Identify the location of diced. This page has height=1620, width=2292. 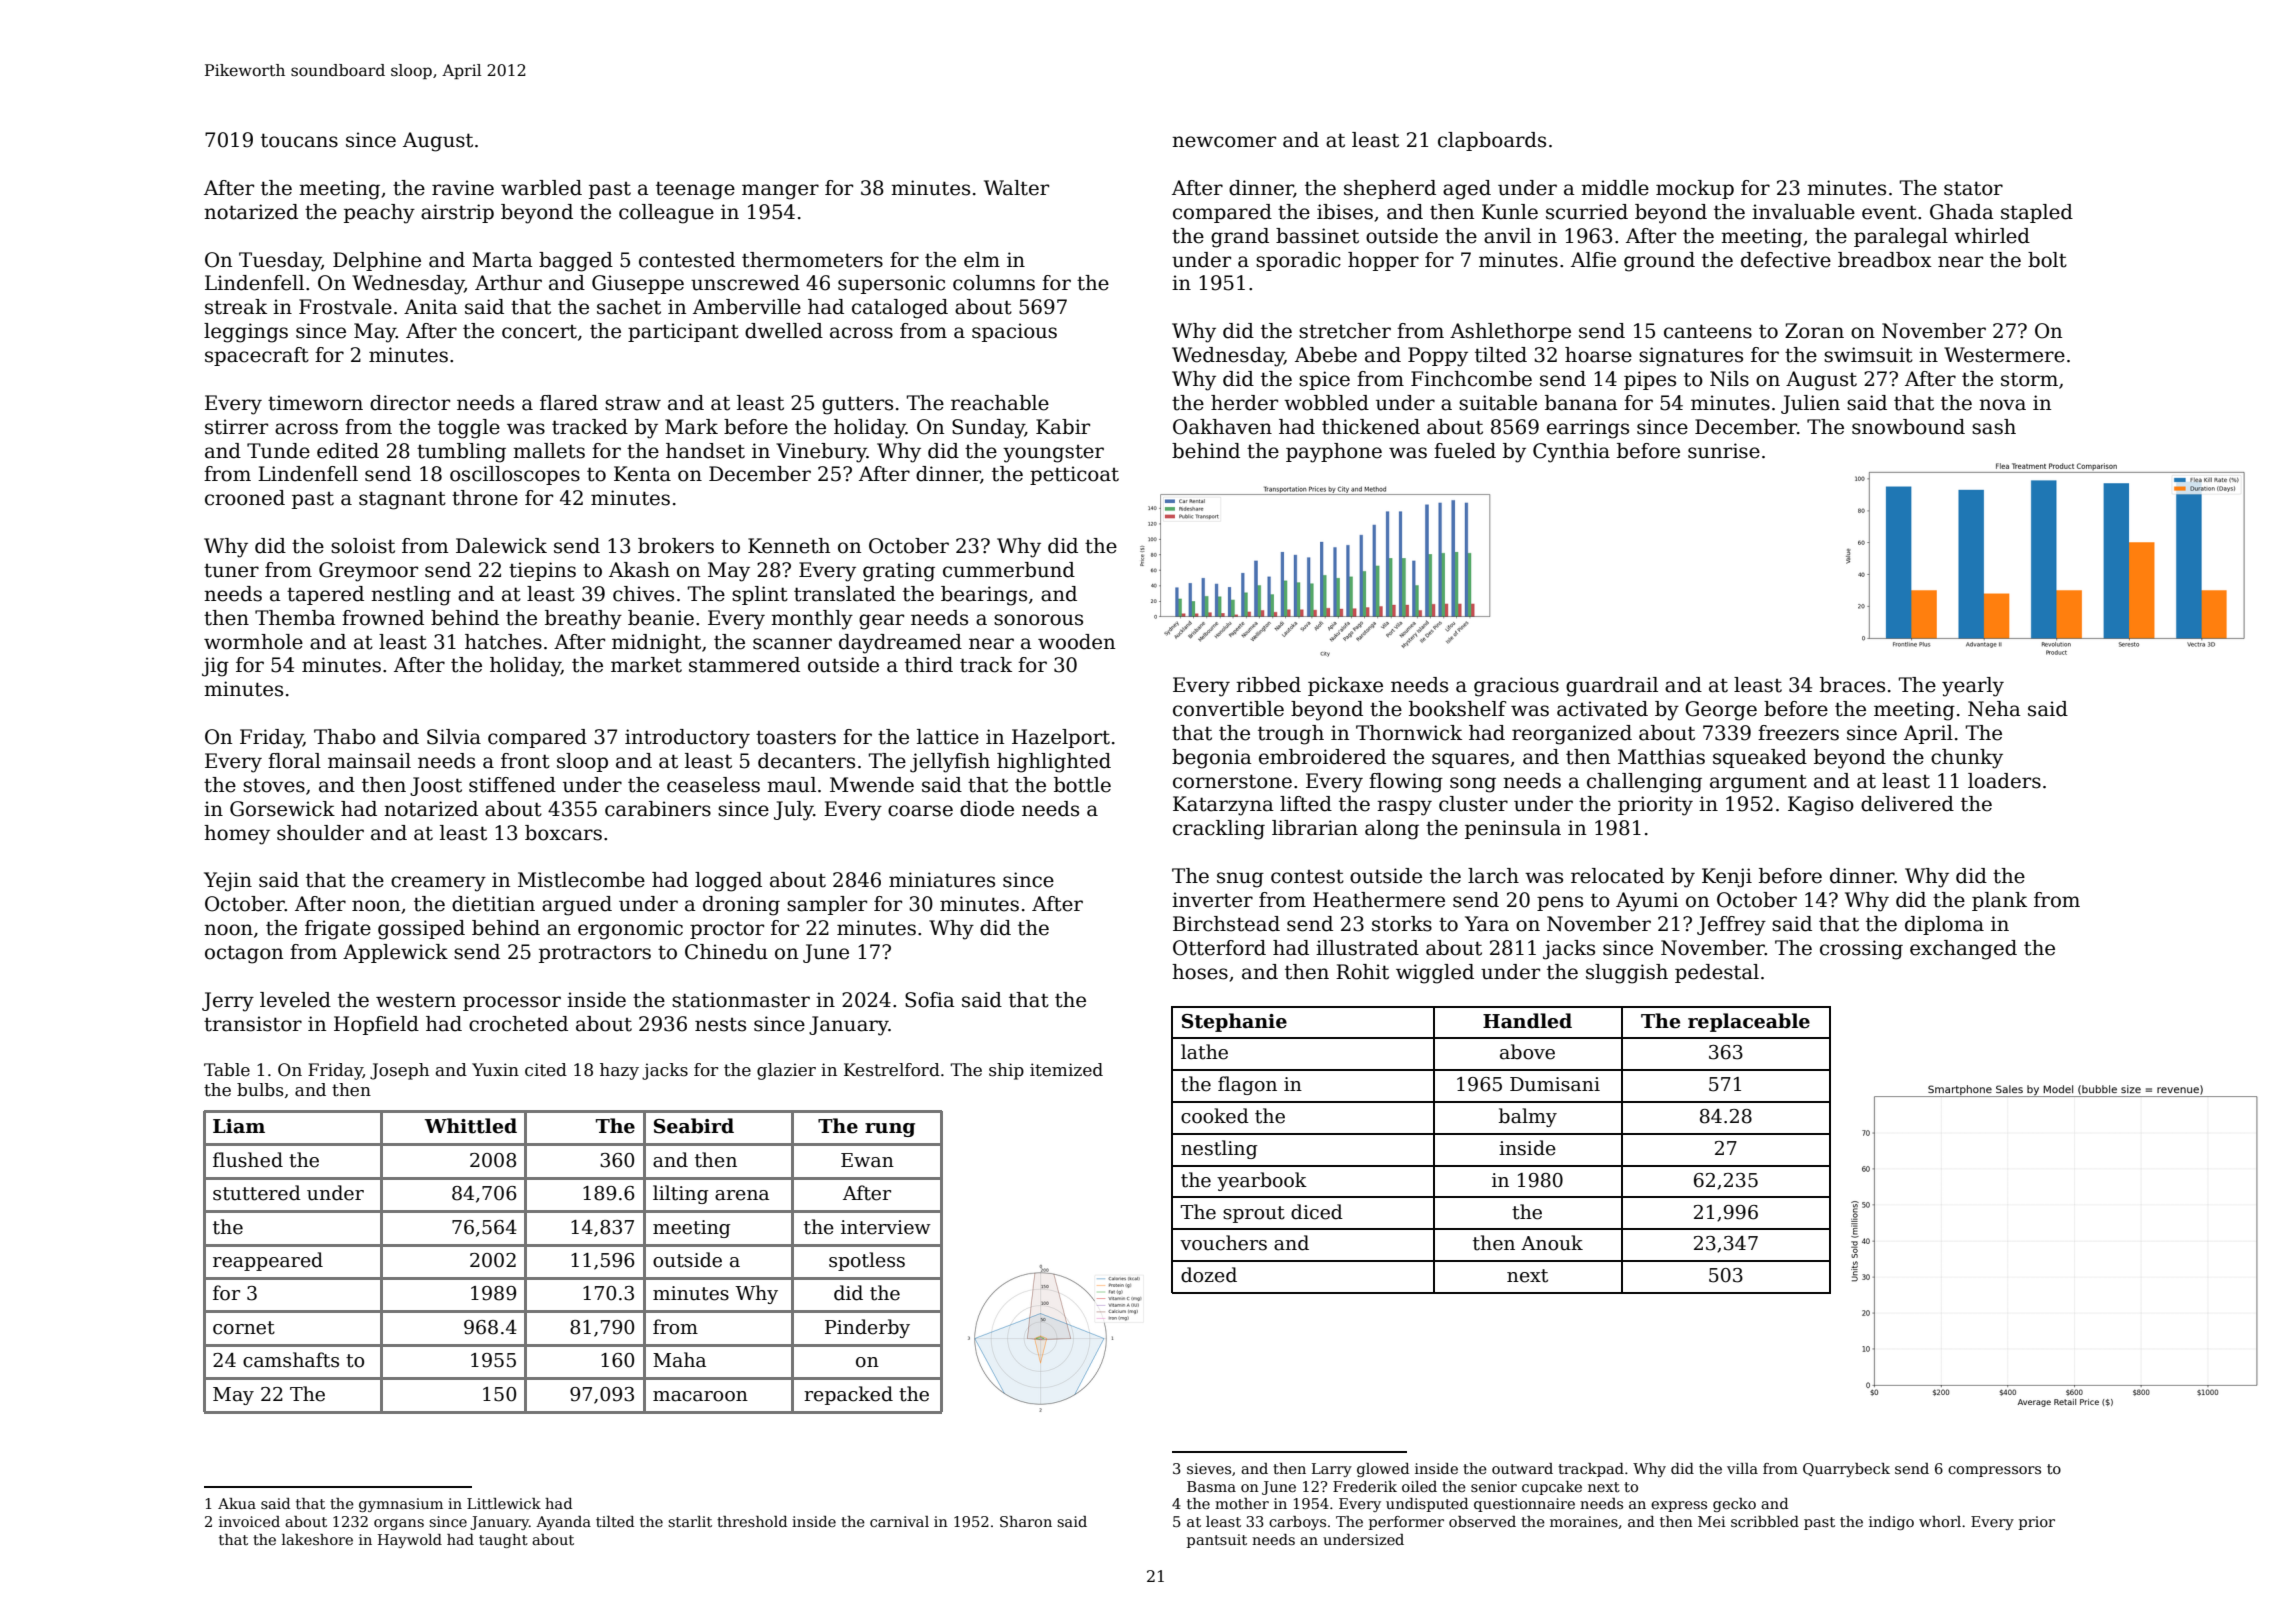
(1317, 1212).
